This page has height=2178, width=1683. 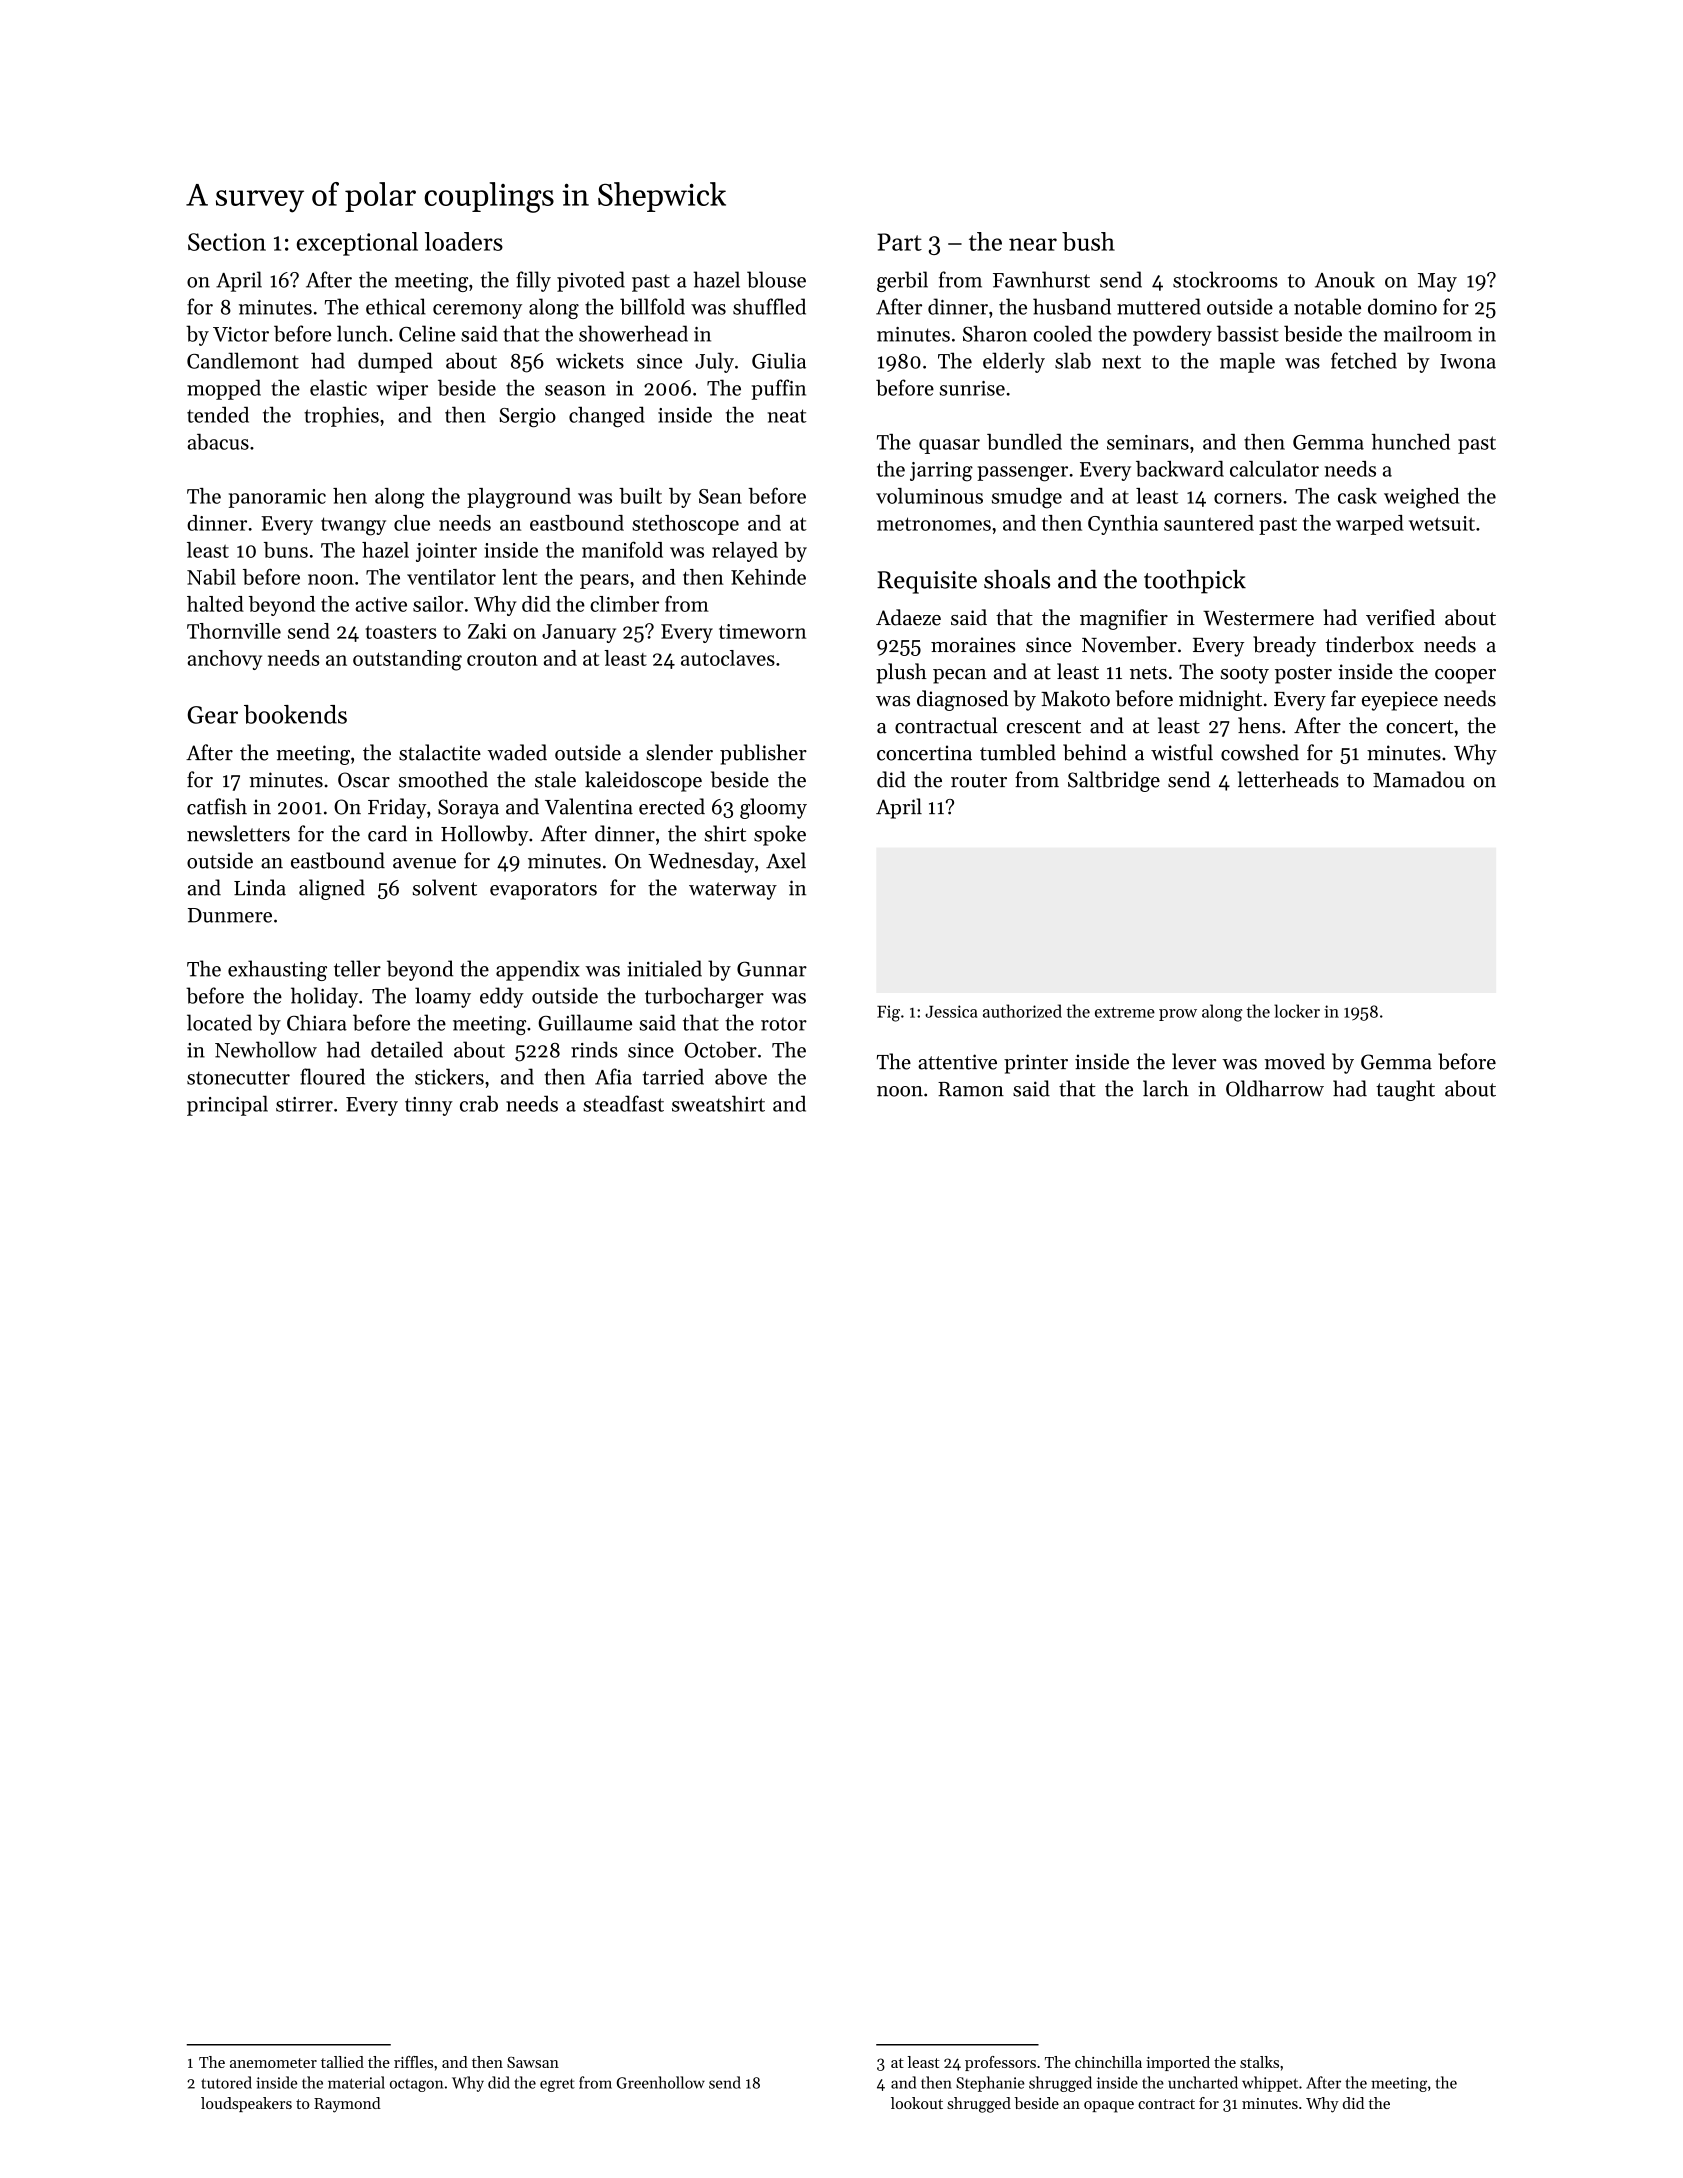 I want to click on Jessica, so click(x=951, y=1011).
